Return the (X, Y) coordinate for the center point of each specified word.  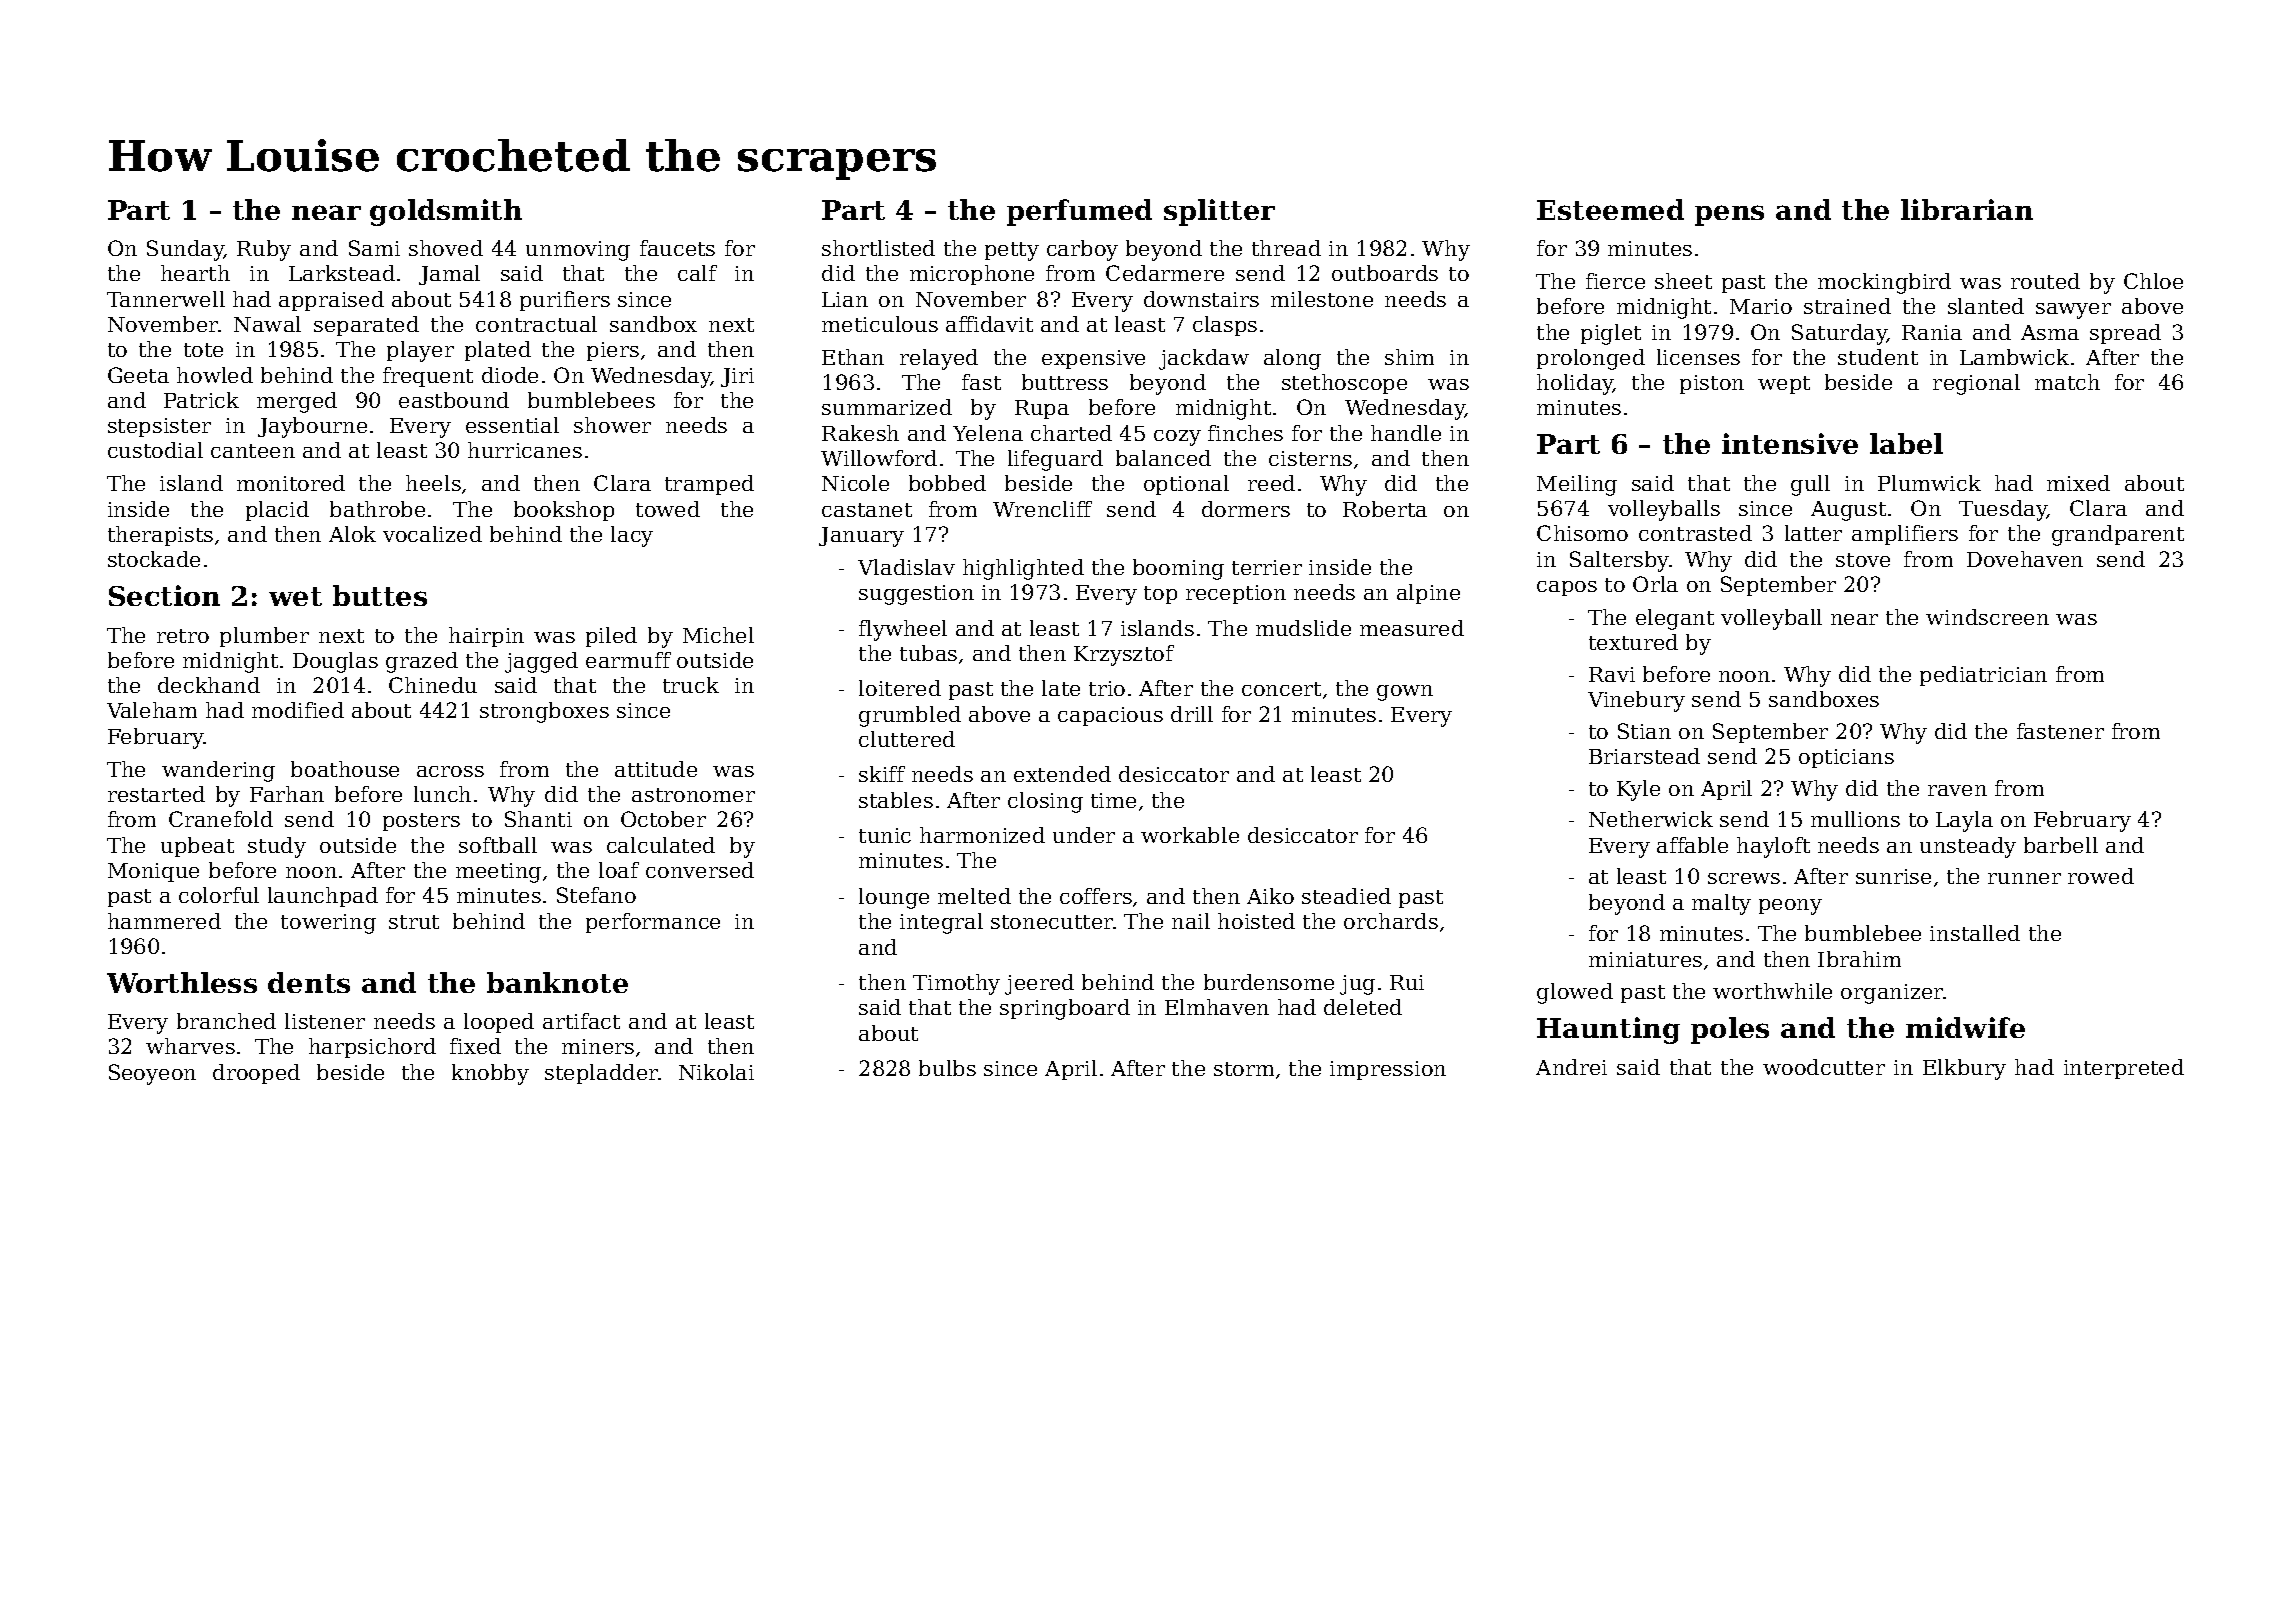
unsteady (1968, 847)
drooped (256, 1074)
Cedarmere (1165, 273)
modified (298, 710)
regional (1976, 384)
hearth (195, 273)
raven (1957, 790)
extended (1062, 774)
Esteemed (1610, 209)
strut (414, 922)
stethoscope (1344, 384)
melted (974, 896)
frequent (428, 377)
